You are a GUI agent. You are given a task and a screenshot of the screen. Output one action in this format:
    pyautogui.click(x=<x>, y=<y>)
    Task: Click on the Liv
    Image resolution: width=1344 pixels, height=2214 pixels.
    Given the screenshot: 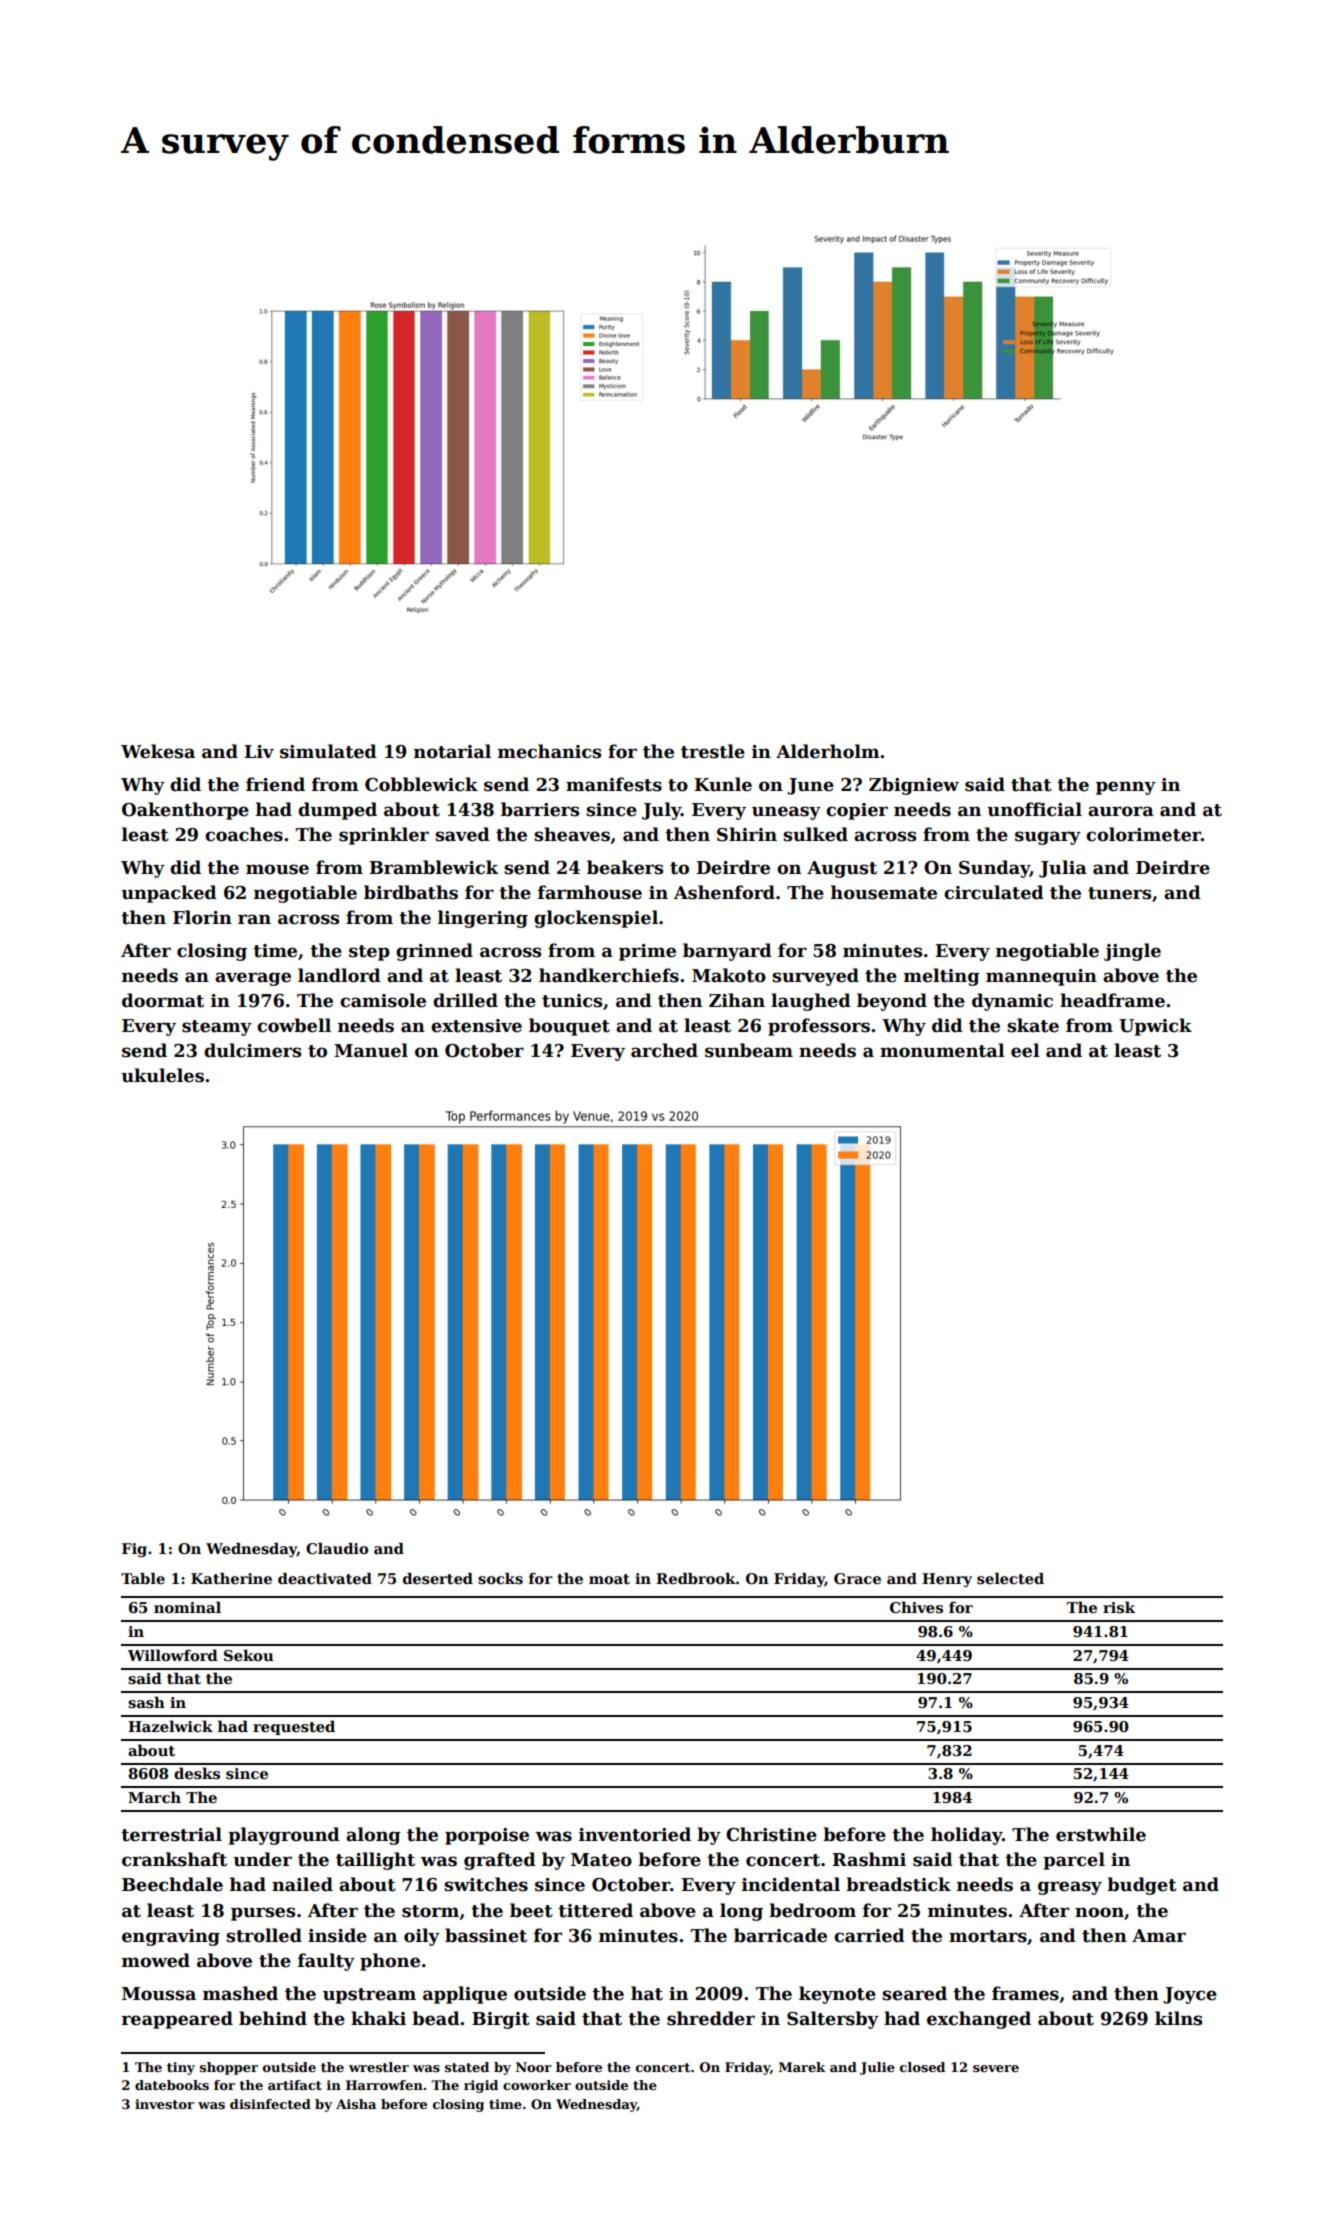 What is the action you would take?
    pyautogui.click(x=259, y=751)
